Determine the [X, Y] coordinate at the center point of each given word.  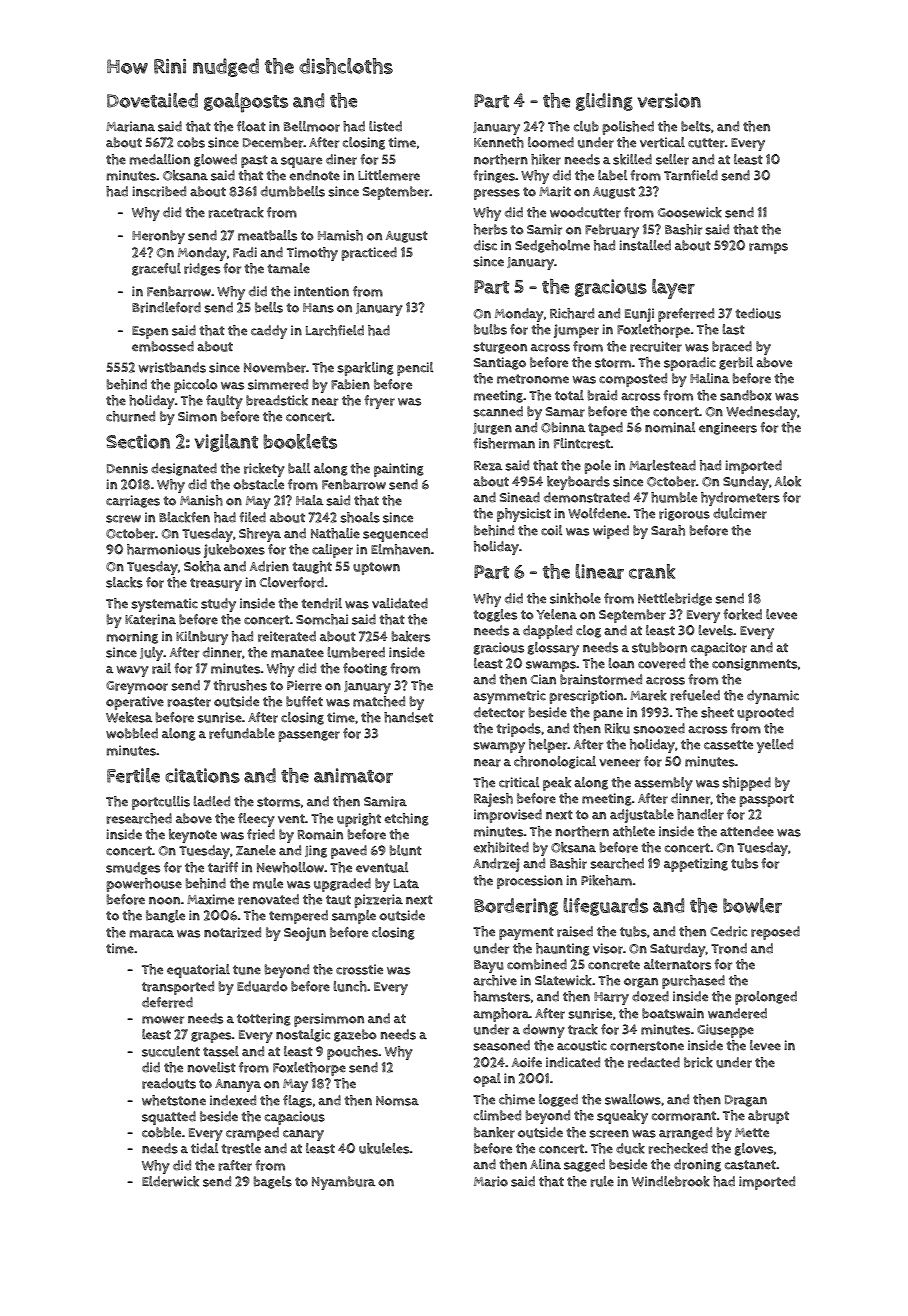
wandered [737, 1013]
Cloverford [292, 582]
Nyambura [343, 1183]
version [669, 100]
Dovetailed [152, 100]
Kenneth [499, 142]
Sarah [668, 530]
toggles [495, 615]
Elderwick [170, 1181]
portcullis [161, 803]
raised [575, 931]
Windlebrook [671, 1181]
